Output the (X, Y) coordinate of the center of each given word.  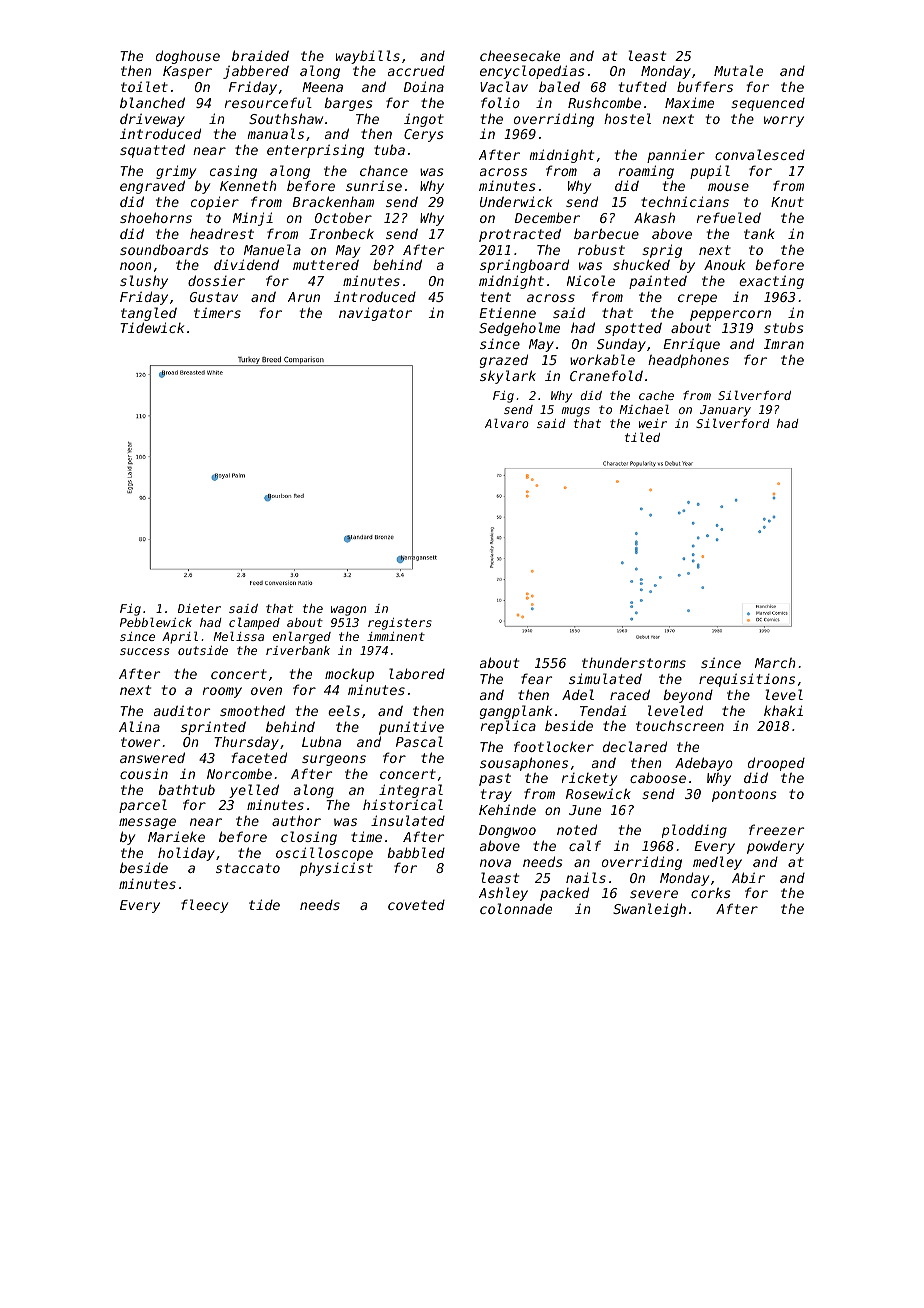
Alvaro (507, 423)
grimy (176, 172)
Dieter (199, 608)
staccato (248, 868)
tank (759, 233)
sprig (662, 251)
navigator (375, 314)
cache (656, 395)
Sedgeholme (519, 329)
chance (384, 170)
